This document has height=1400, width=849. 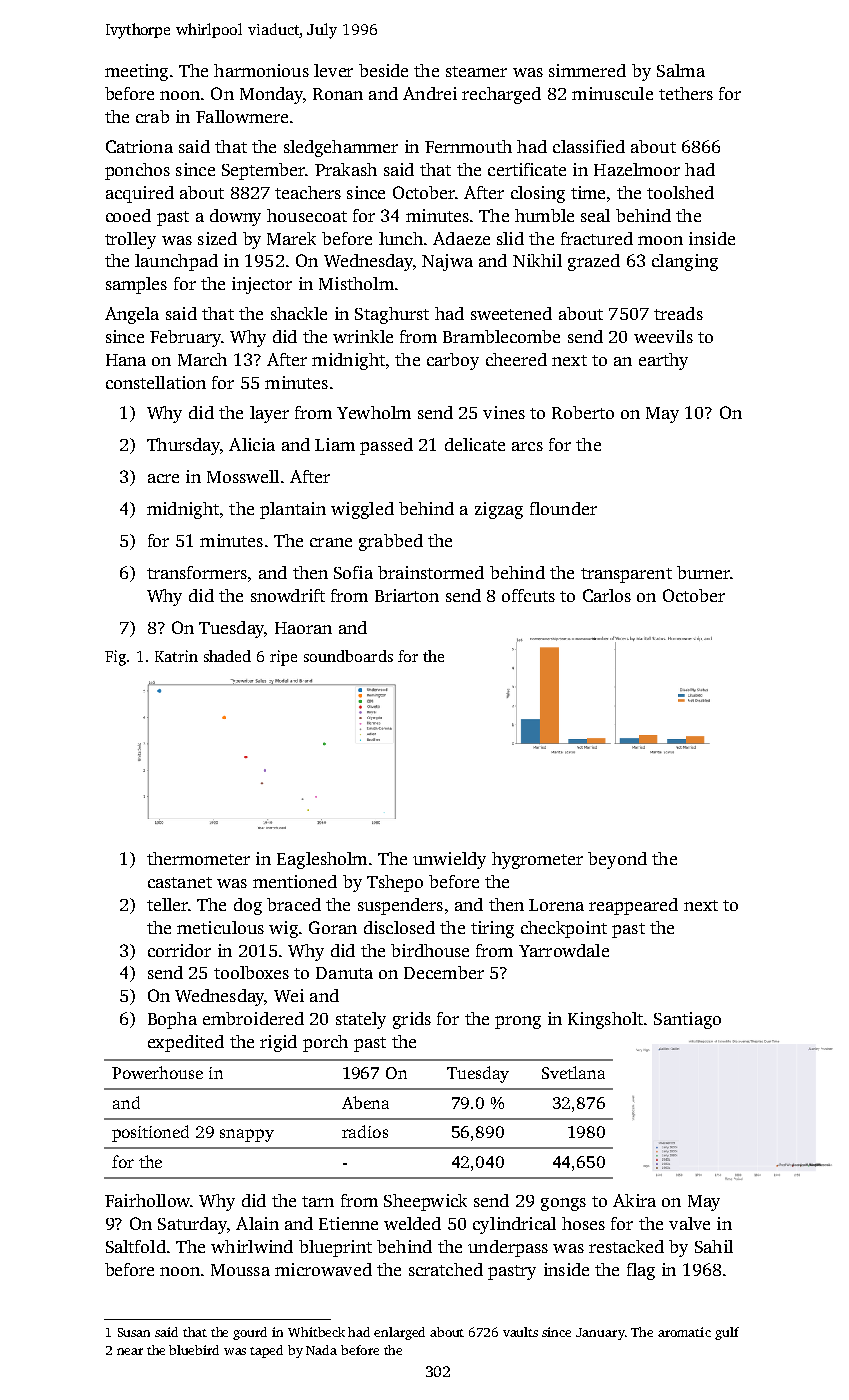 What do you see at coordinates (399, 927) in the document?
I see `disclosed` at bounding box center [399, 927].
